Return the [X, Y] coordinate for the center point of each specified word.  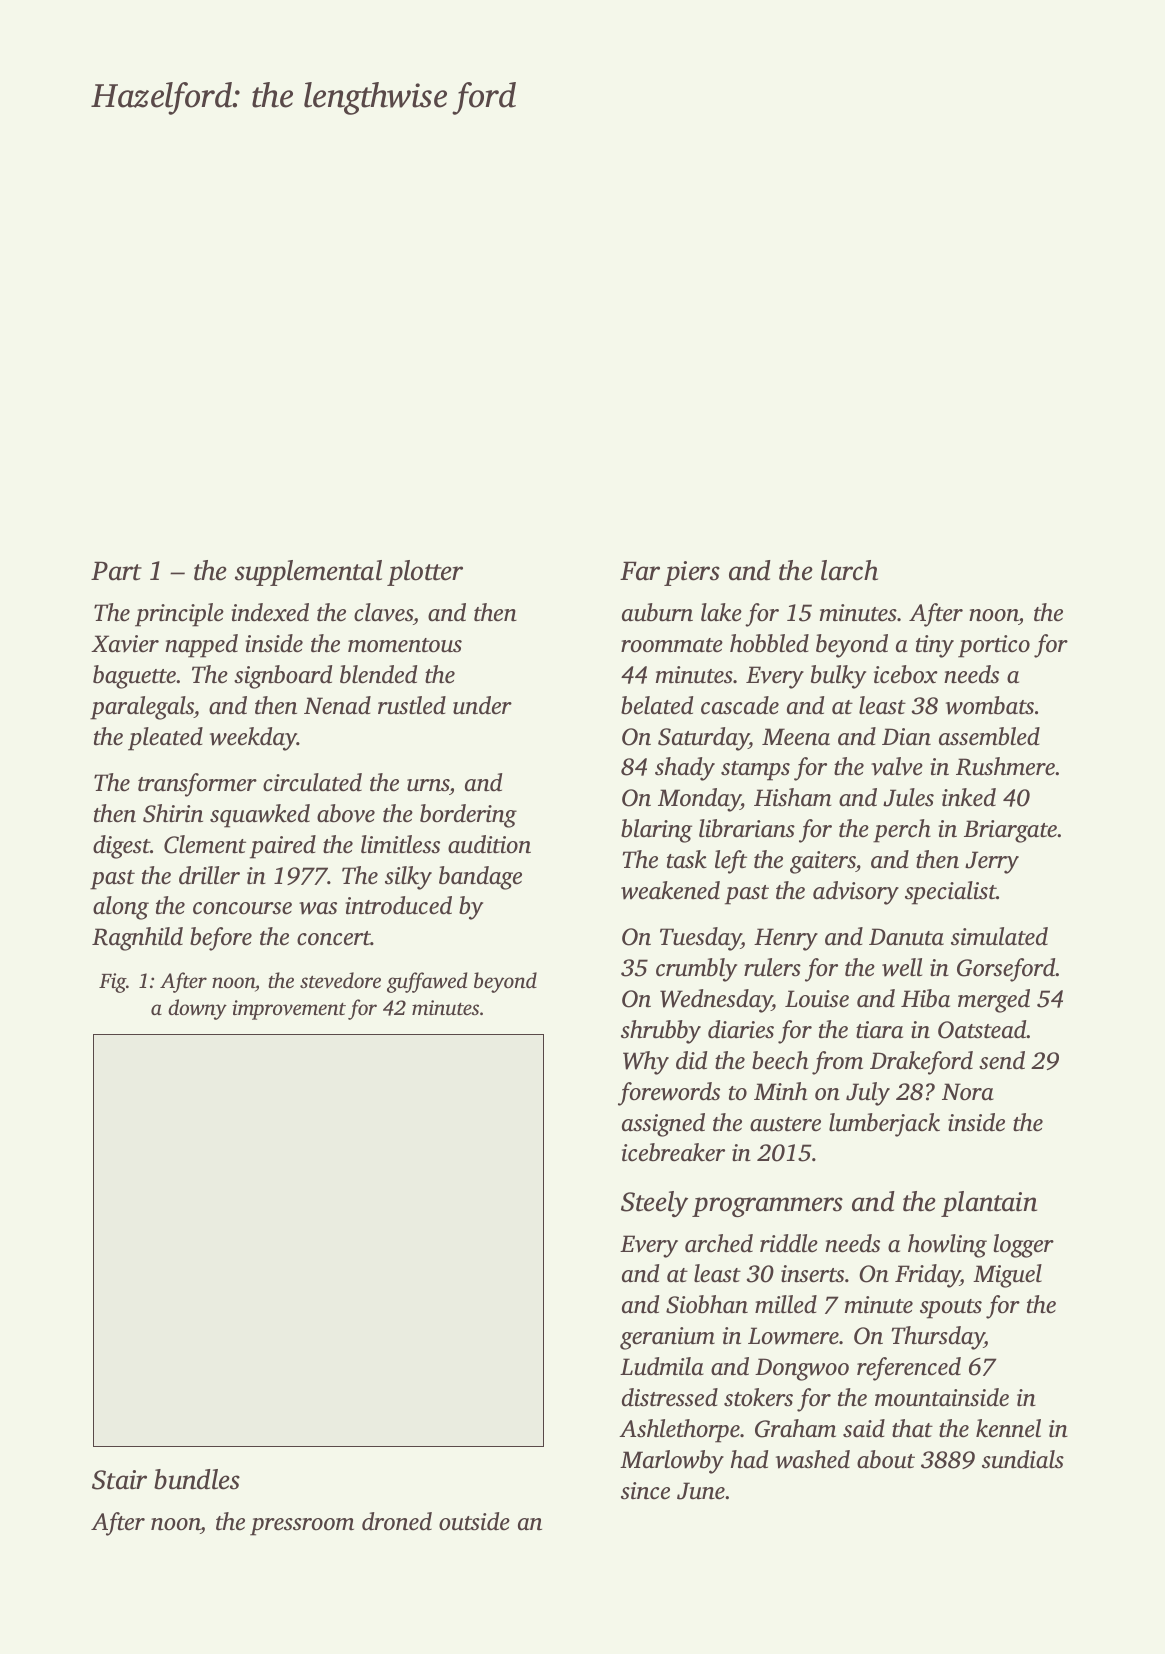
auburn [657, 612]
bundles [197, 1479]
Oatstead [982, 1029]
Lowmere [793, 1336]
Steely [654, 1204]
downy [197, 1009]
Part [116, 571]
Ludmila [662, 1366]
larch [849, 570]
